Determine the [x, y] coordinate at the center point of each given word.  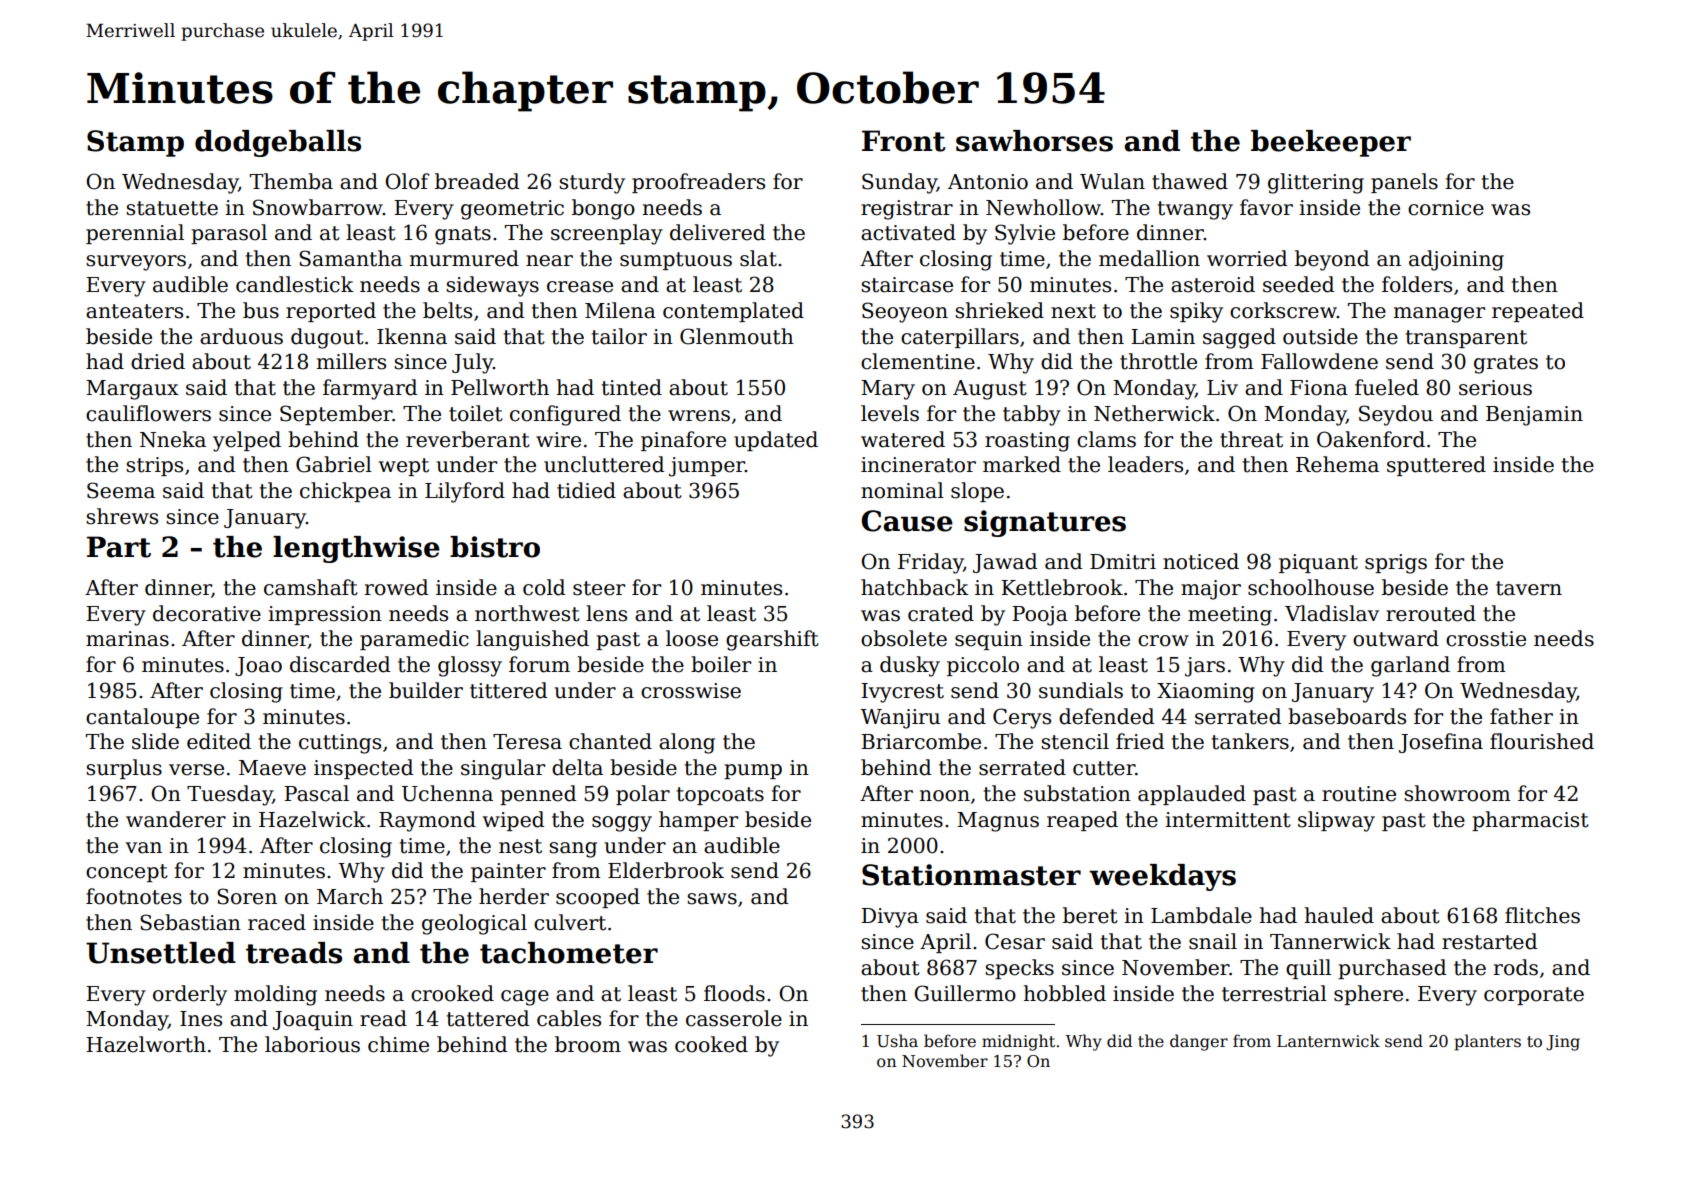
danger [1199, 1042]
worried [1247, 258]
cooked [711, 1044]
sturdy [592, 183]
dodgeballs [278, 143]
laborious [312, 1044]
